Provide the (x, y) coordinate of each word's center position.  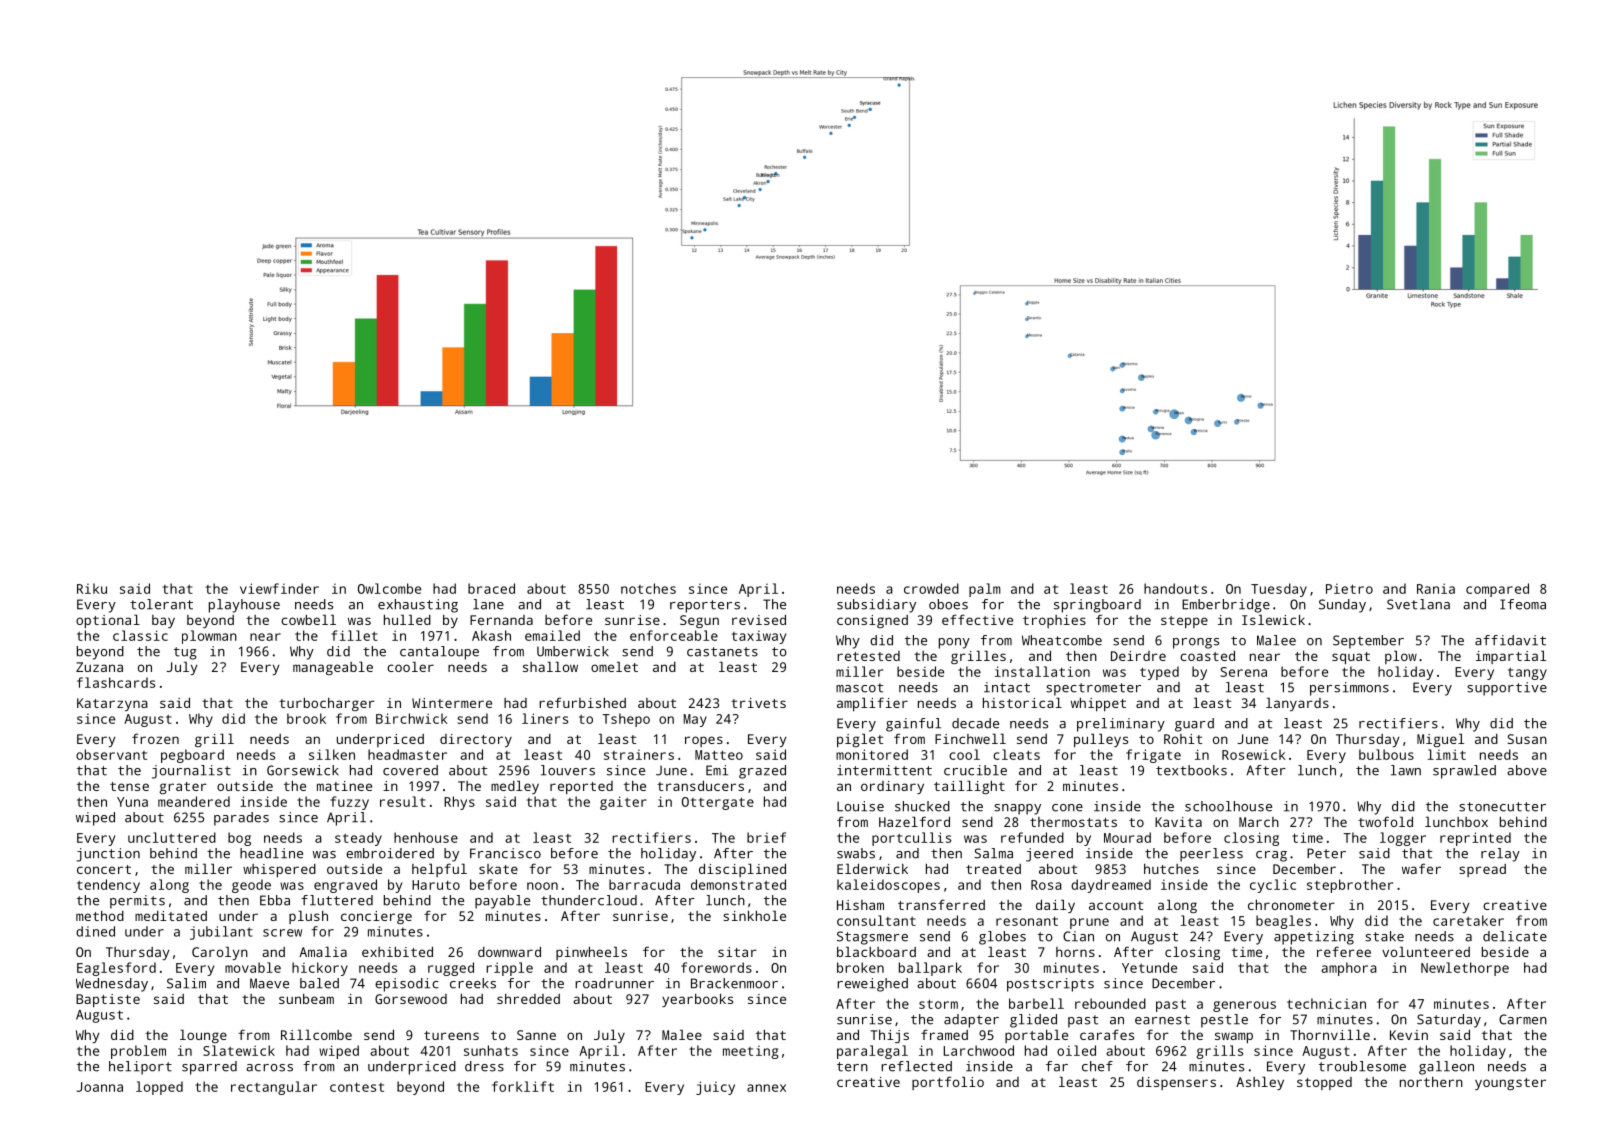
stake (1384, 936)
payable (502, 902)
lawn (1406, 770)
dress (484, 1066)
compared (1497, 590)
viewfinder (279, 588)
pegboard (192, 756)
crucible (975, 770)
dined (95, 931)
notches (648, 588)
